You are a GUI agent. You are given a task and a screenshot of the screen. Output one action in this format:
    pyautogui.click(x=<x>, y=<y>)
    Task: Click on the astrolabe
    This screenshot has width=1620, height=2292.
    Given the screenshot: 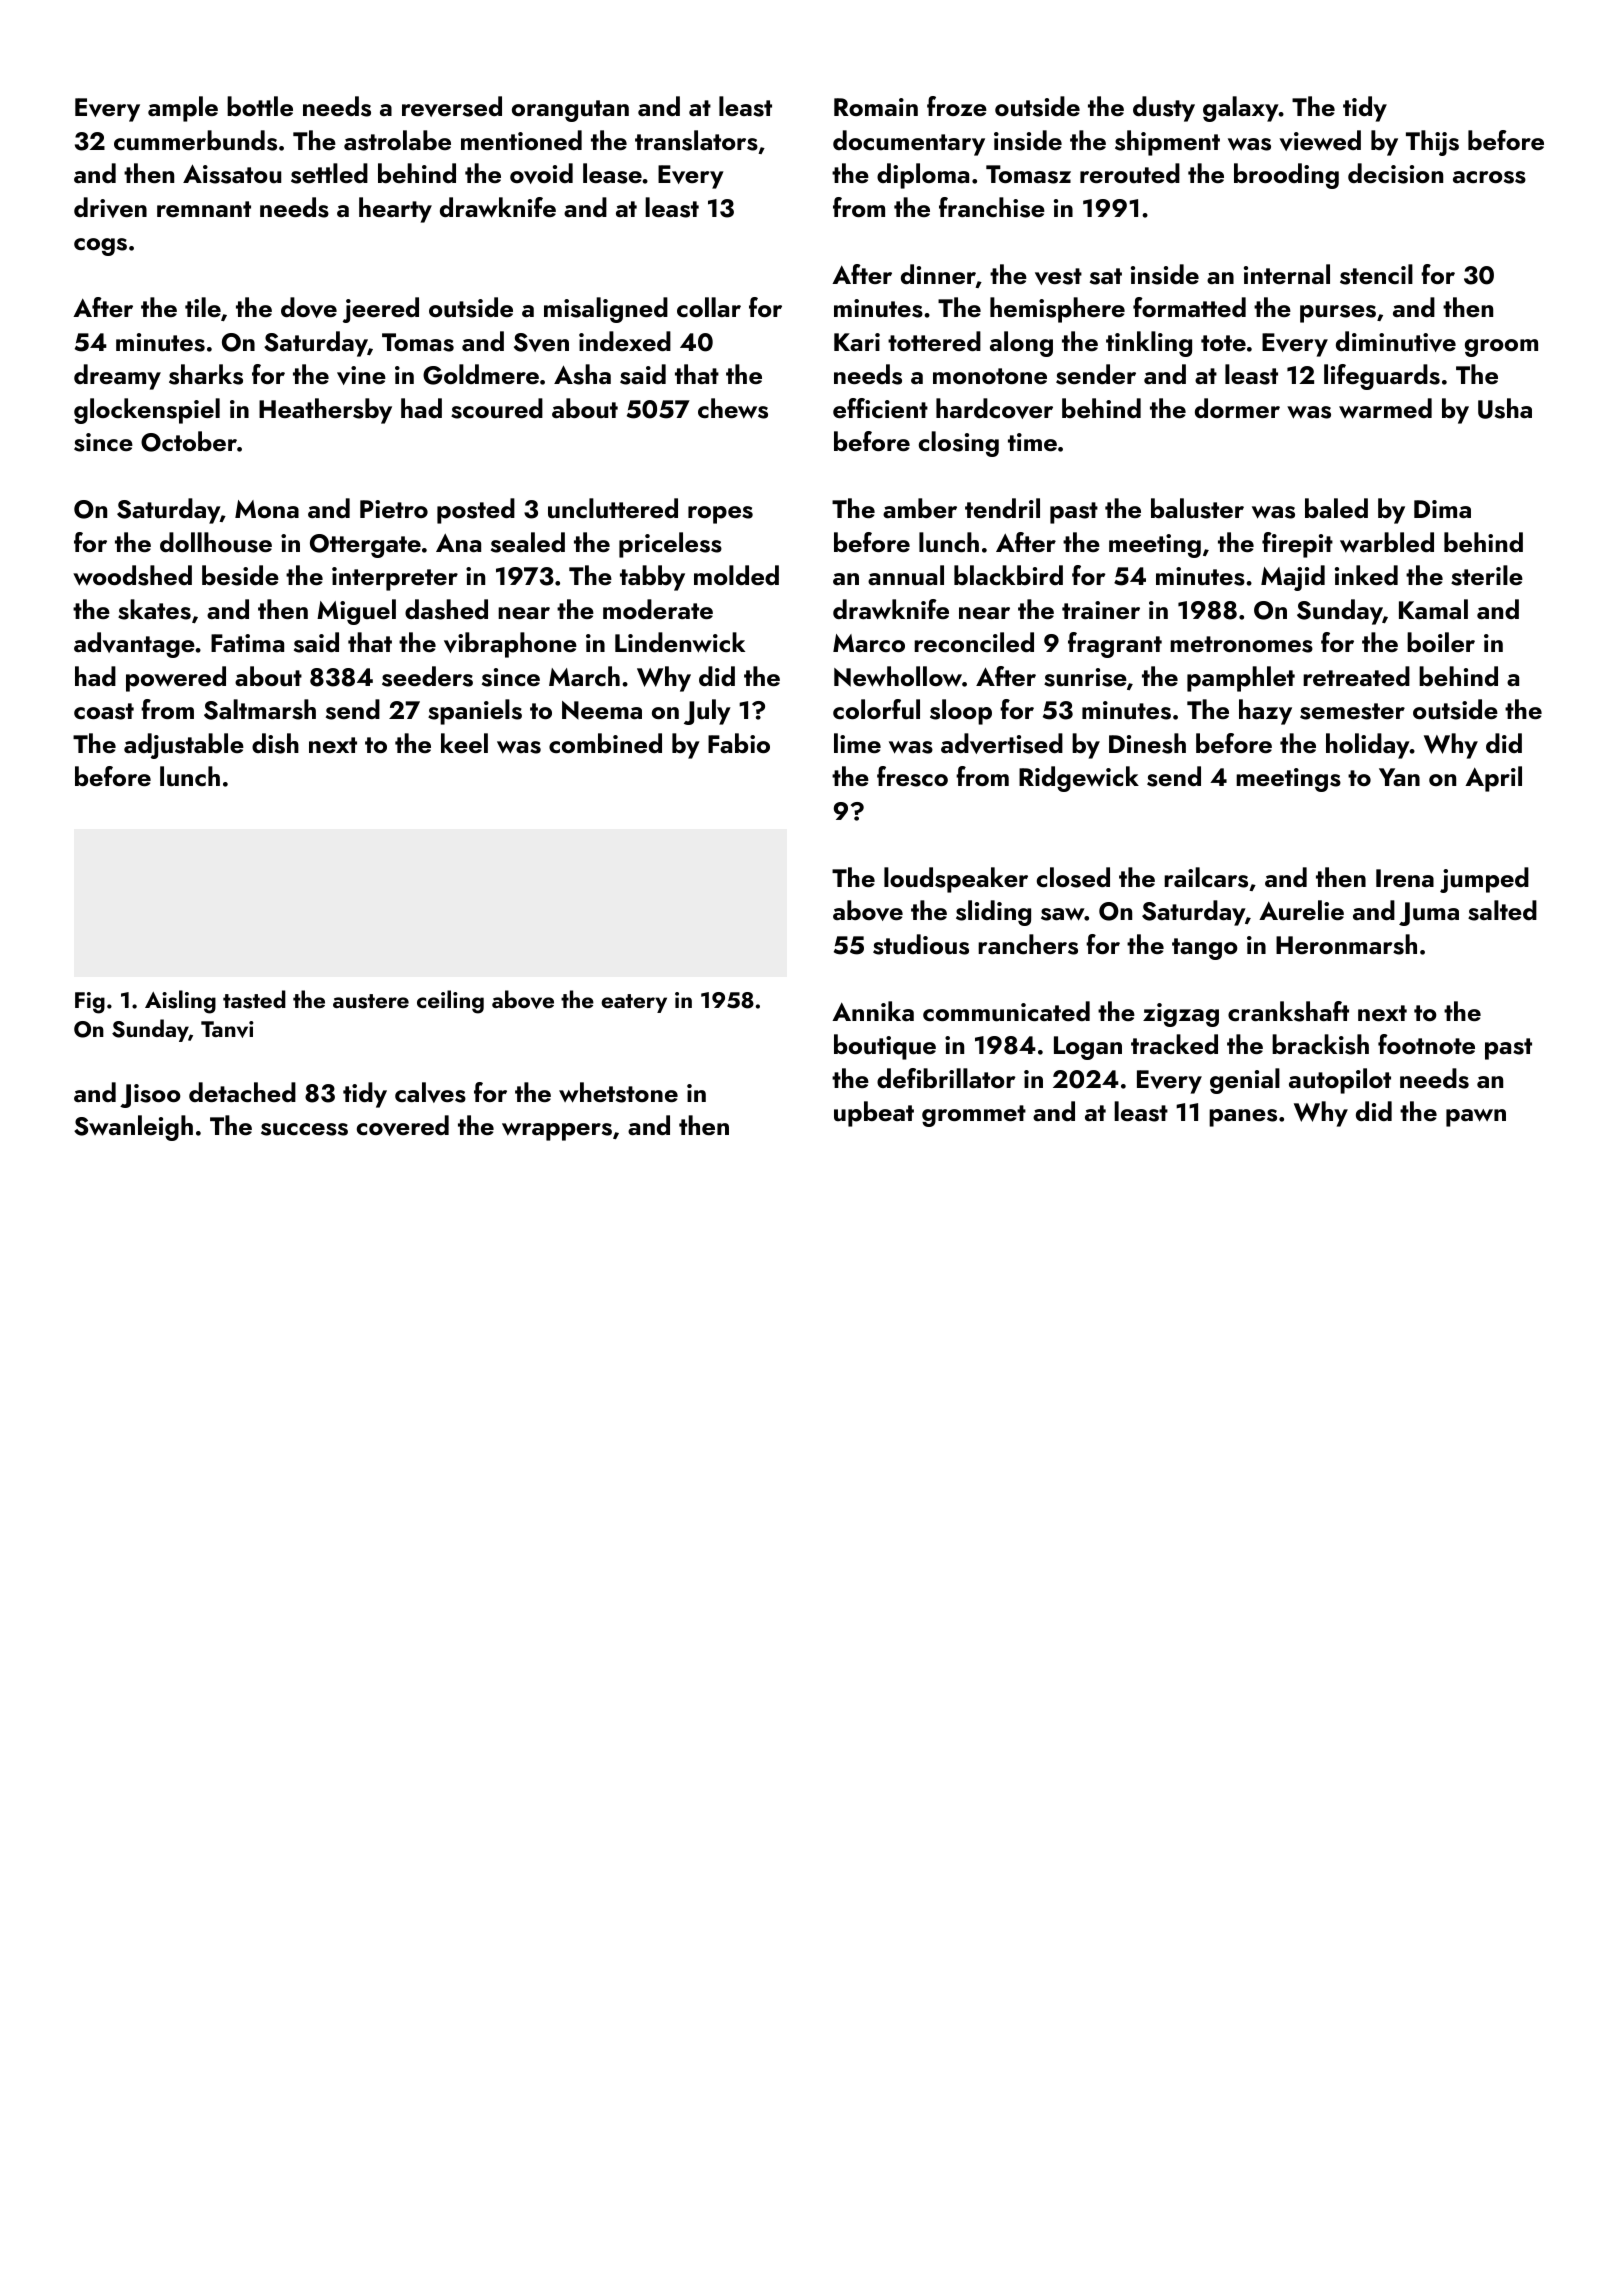 What is the action you would take?
    pyautogui.click(x=397, y=140)
